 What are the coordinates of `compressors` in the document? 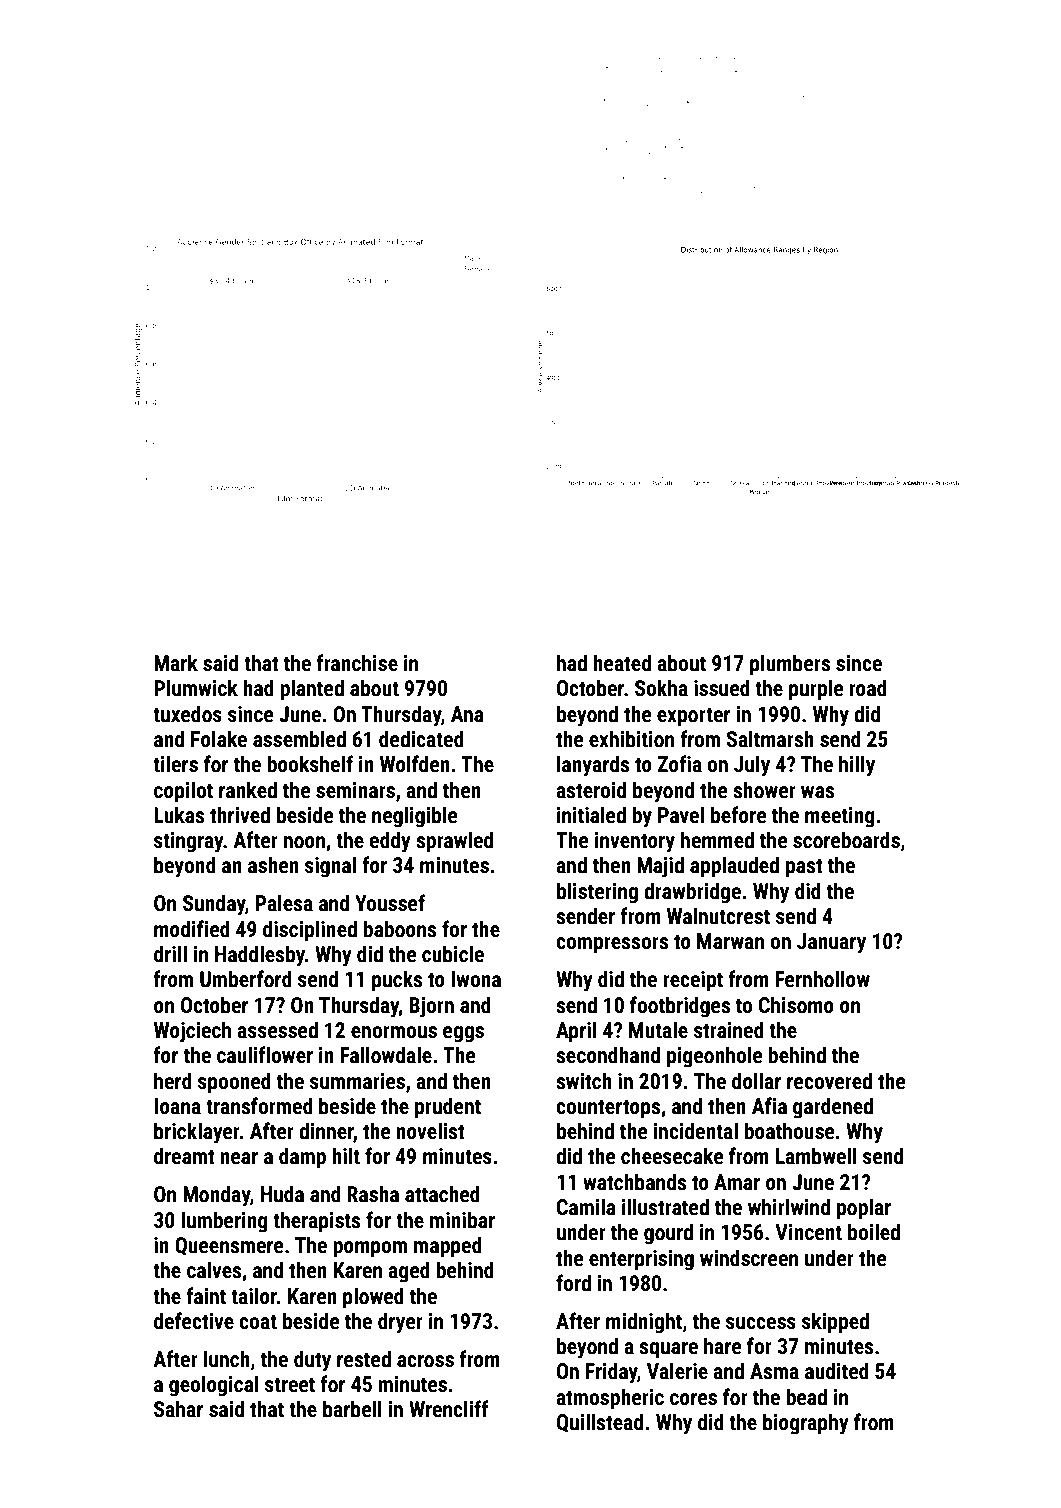 It's located at (612, 945).
